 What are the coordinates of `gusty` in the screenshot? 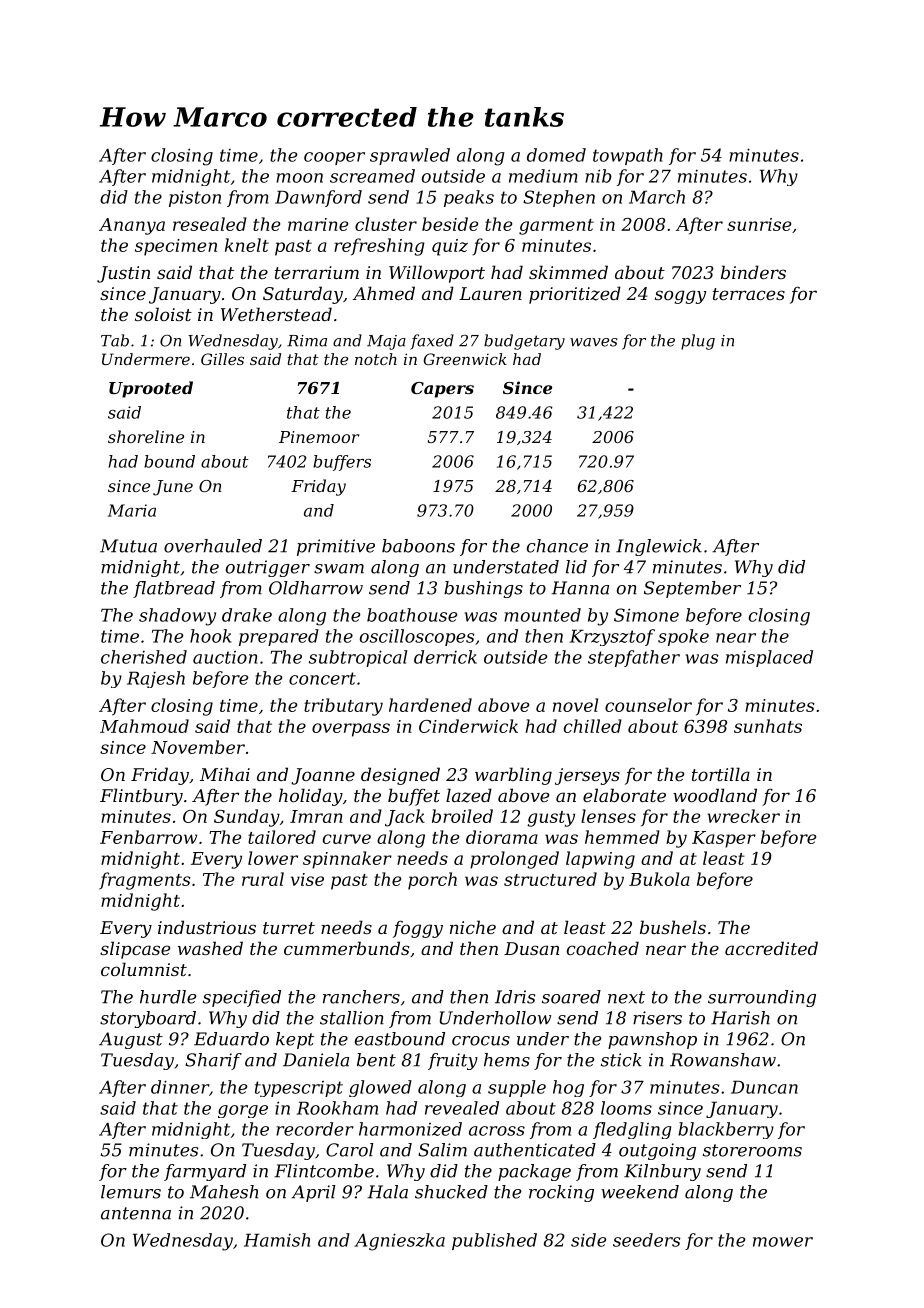 It's located at (551, 819).
